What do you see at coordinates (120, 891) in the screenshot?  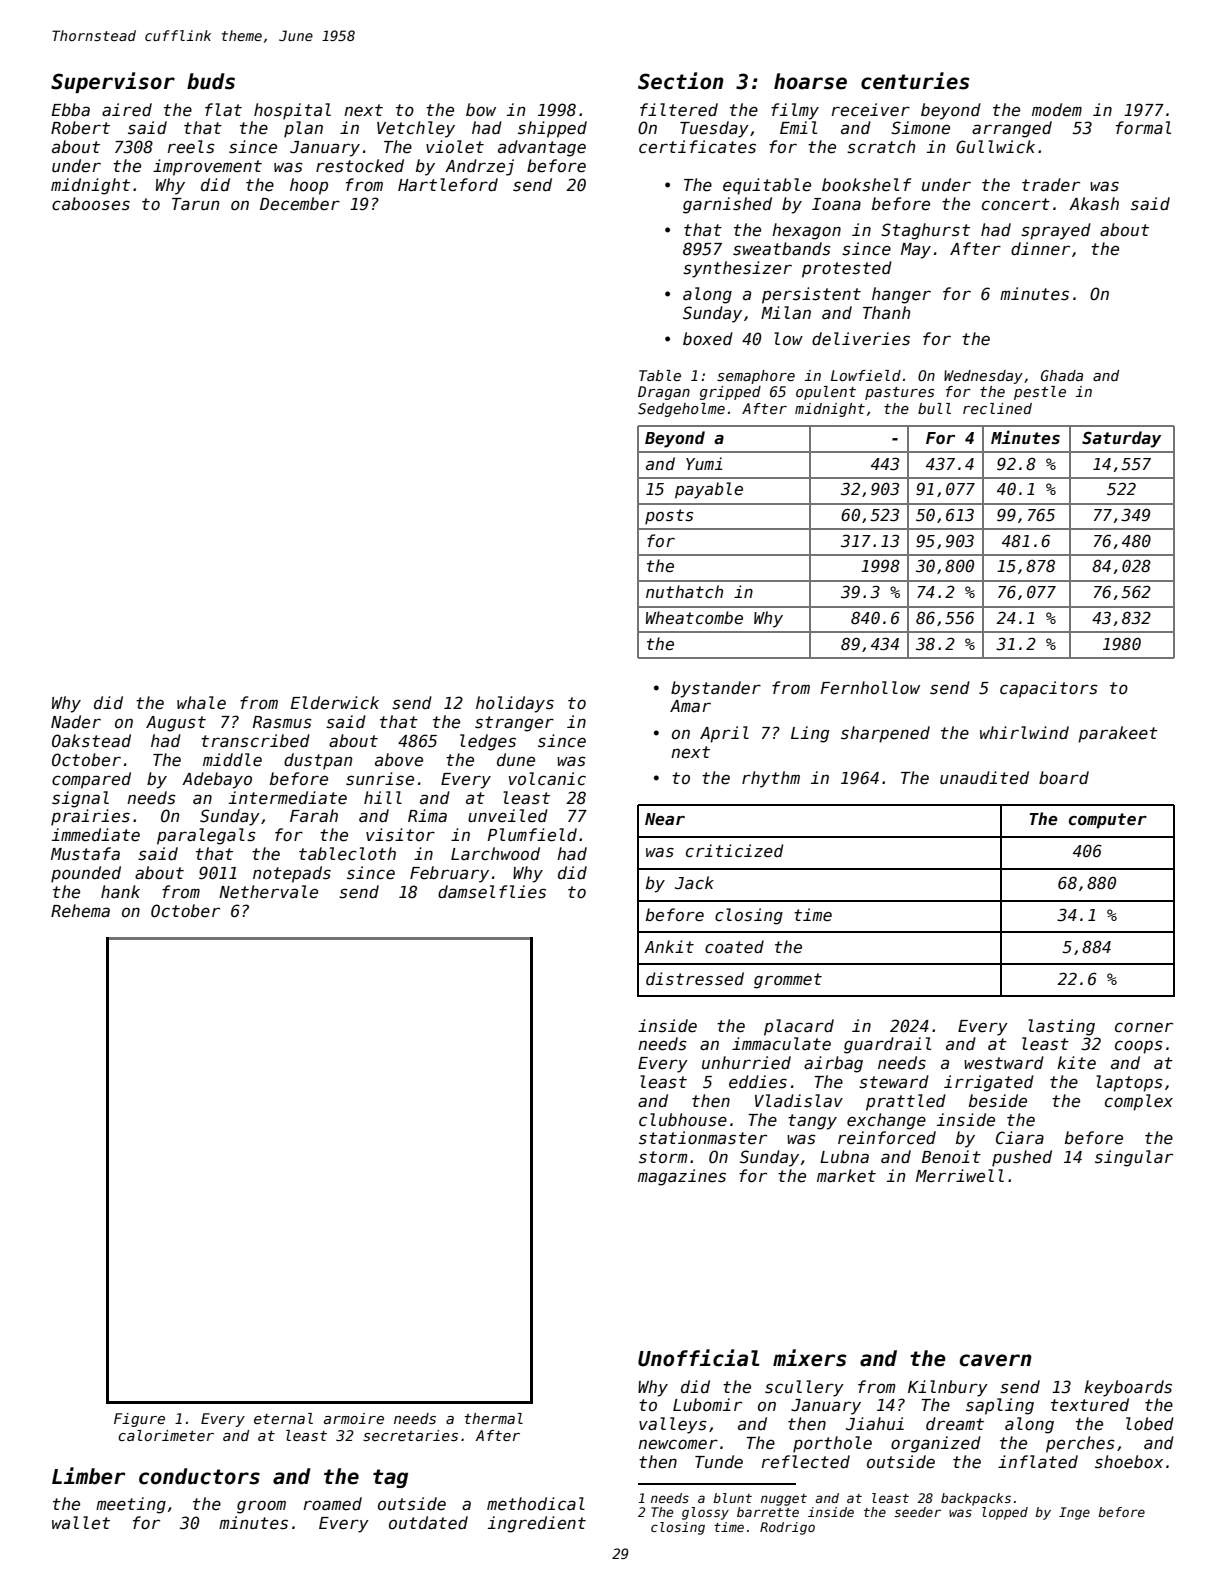 I see `hank` at bounding box center [120, 891].
